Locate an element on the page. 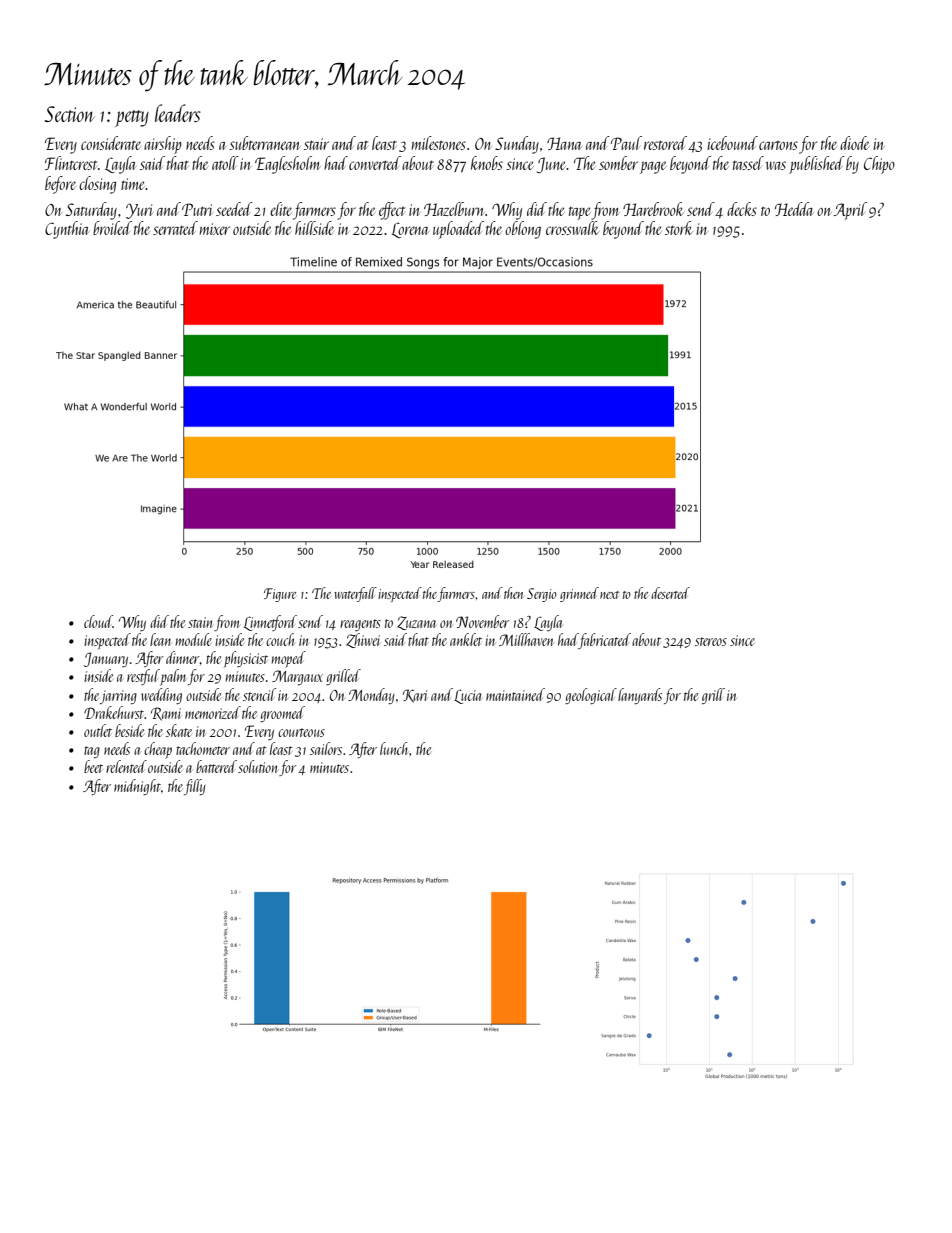 This image has width=952, height=1233. lunch is located at coordinates (395, 748).
